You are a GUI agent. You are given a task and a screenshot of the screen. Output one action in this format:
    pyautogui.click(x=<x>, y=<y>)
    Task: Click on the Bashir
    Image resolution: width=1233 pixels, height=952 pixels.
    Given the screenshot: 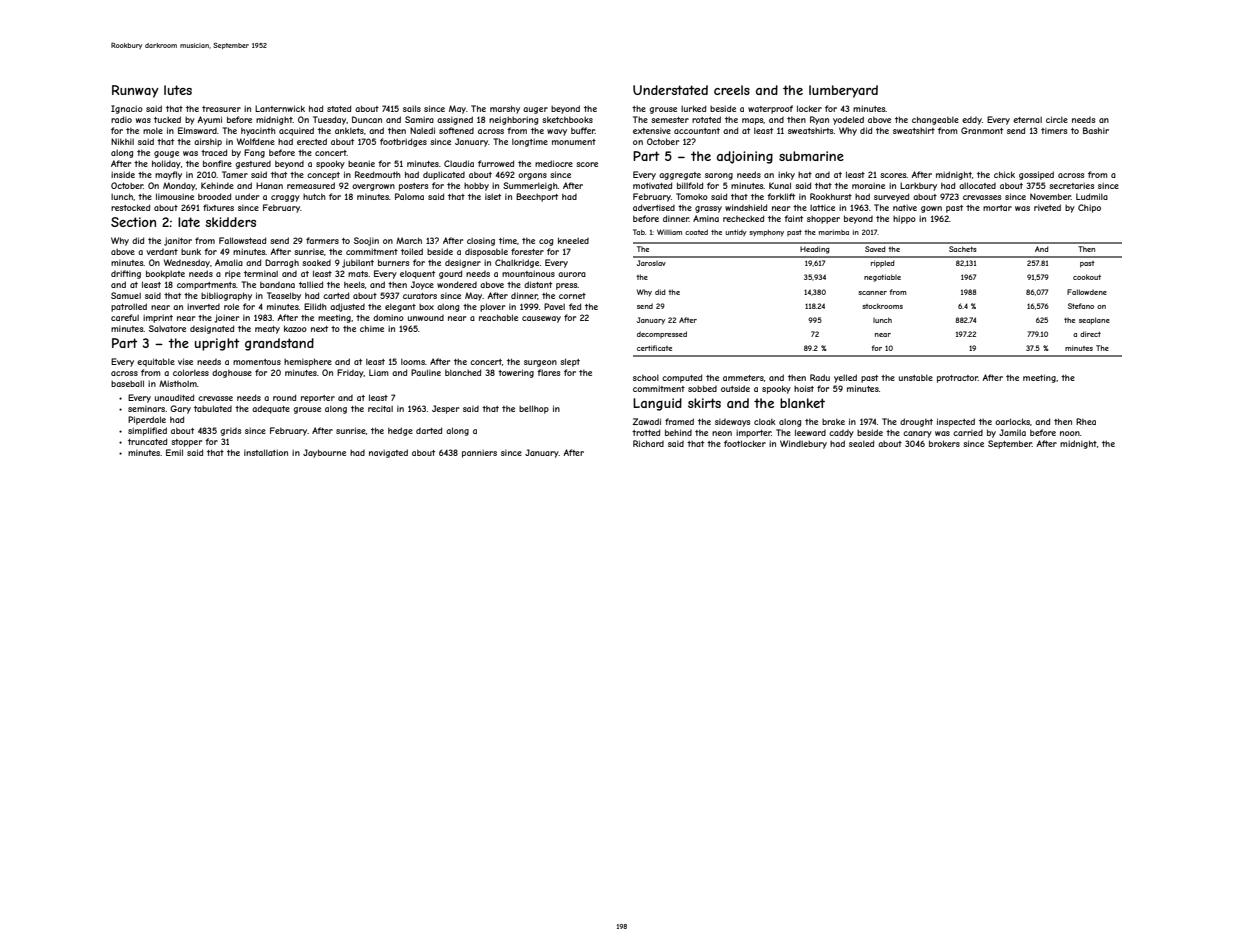 What is the action you would take?
    pyautogui.click(x=1096, y=130)
